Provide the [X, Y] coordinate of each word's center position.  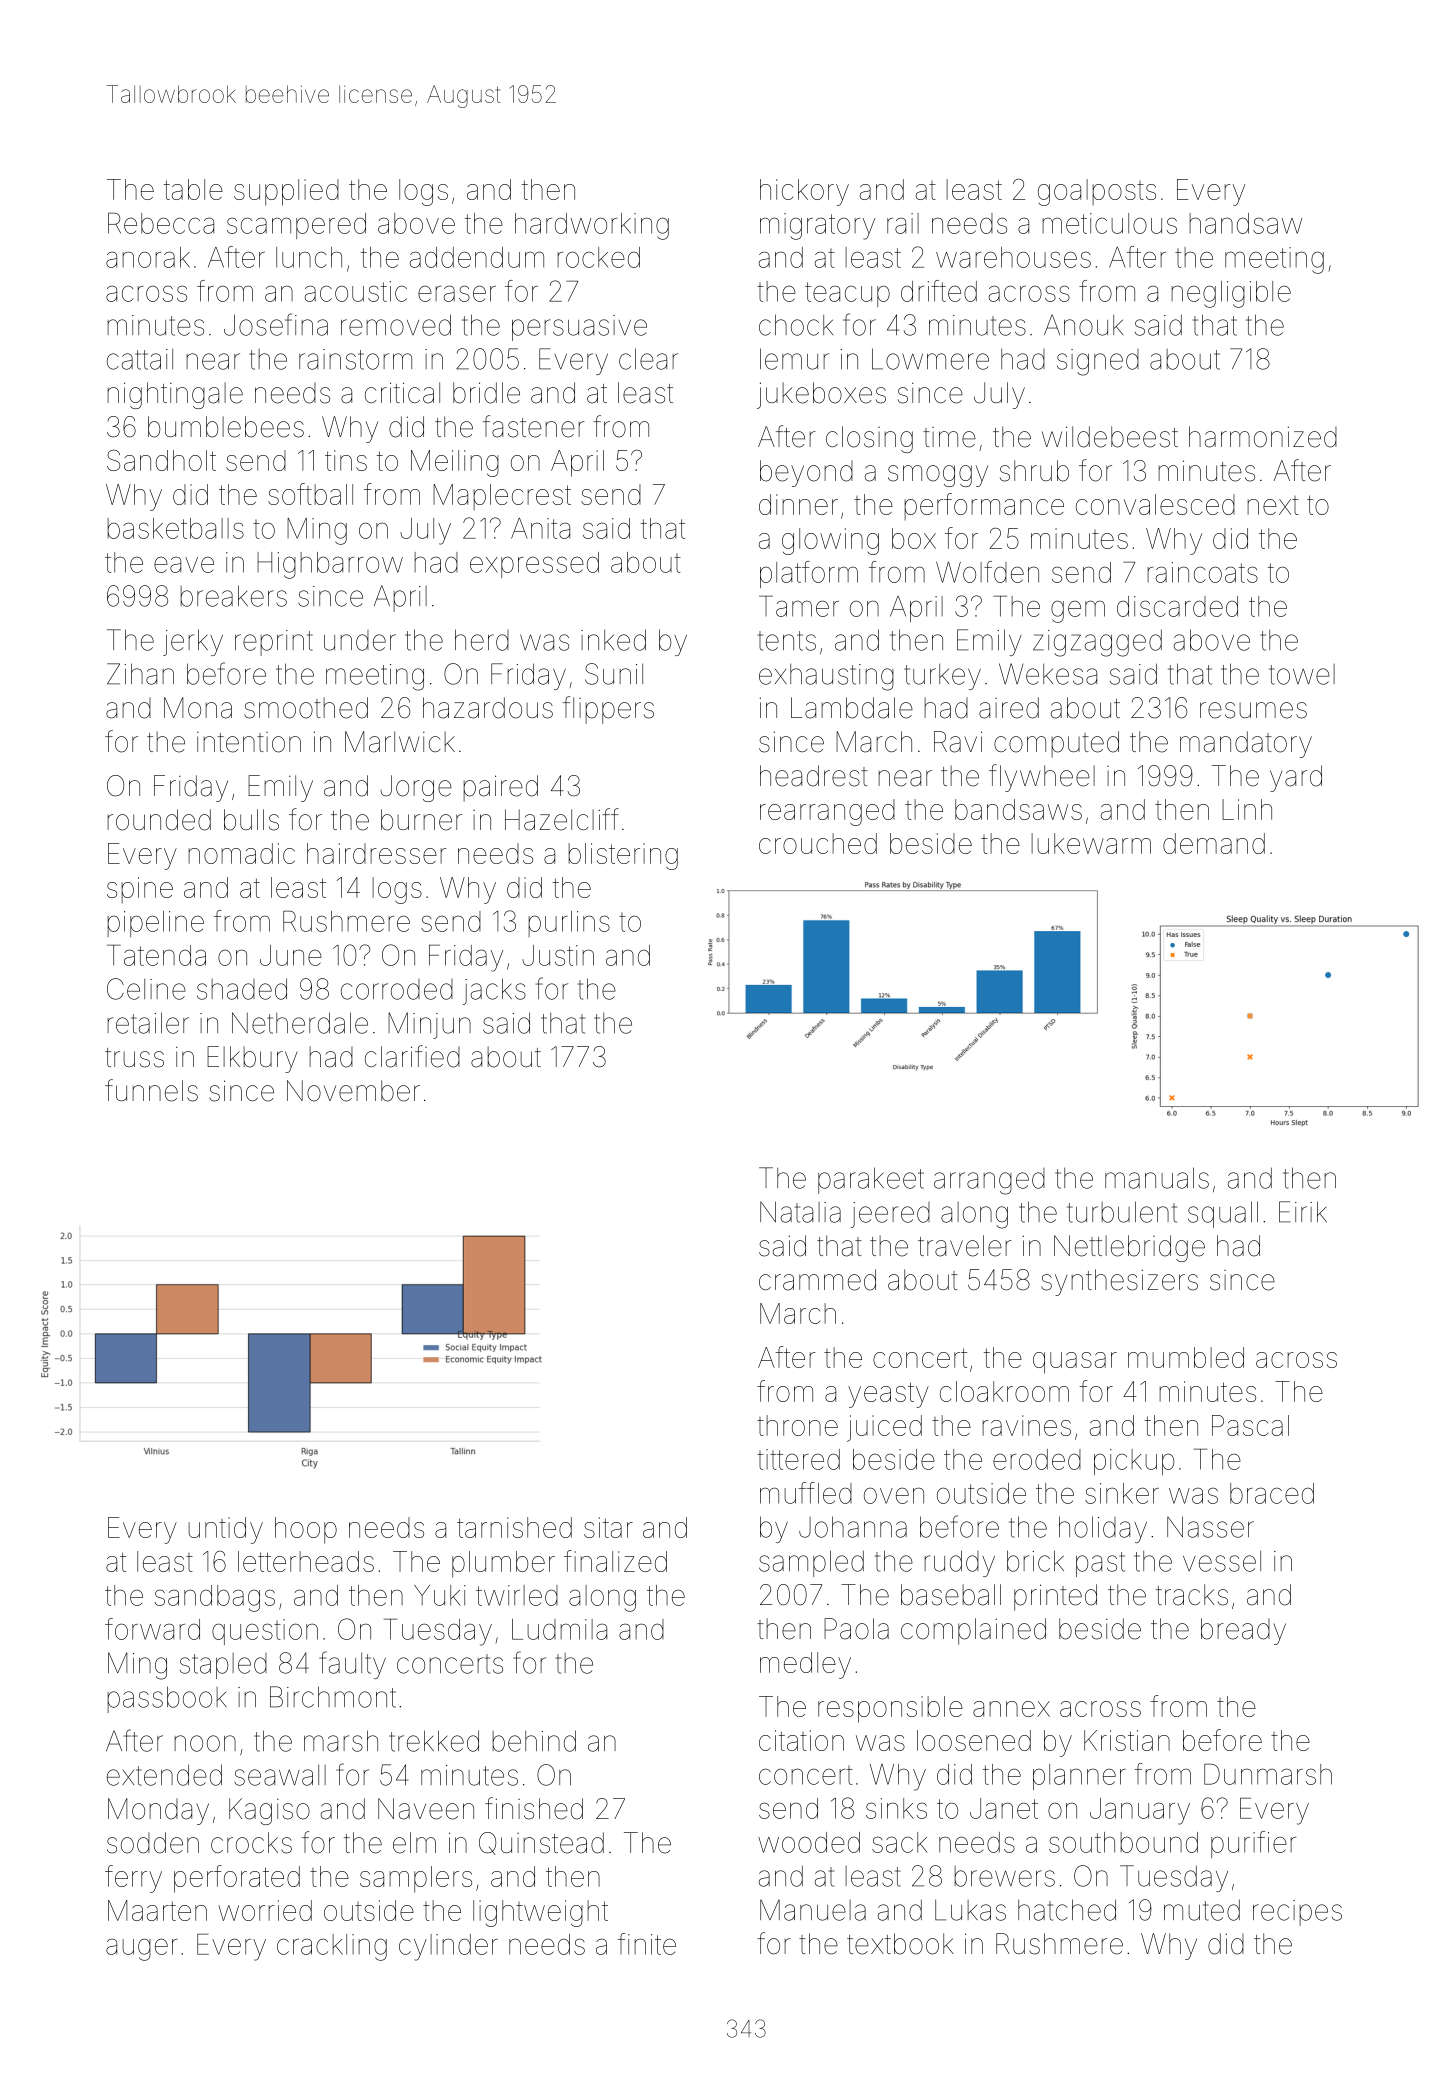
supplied [286, 192]
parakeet [871, 1180]
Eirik [1303, 1212]
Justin [558, 955]
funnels [151, 1090]
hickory [804, 192]
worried [265, 1910]
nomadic [241, 853]
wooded [809, 1842]
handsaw [1245, 223]
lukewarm [1091, 843]
